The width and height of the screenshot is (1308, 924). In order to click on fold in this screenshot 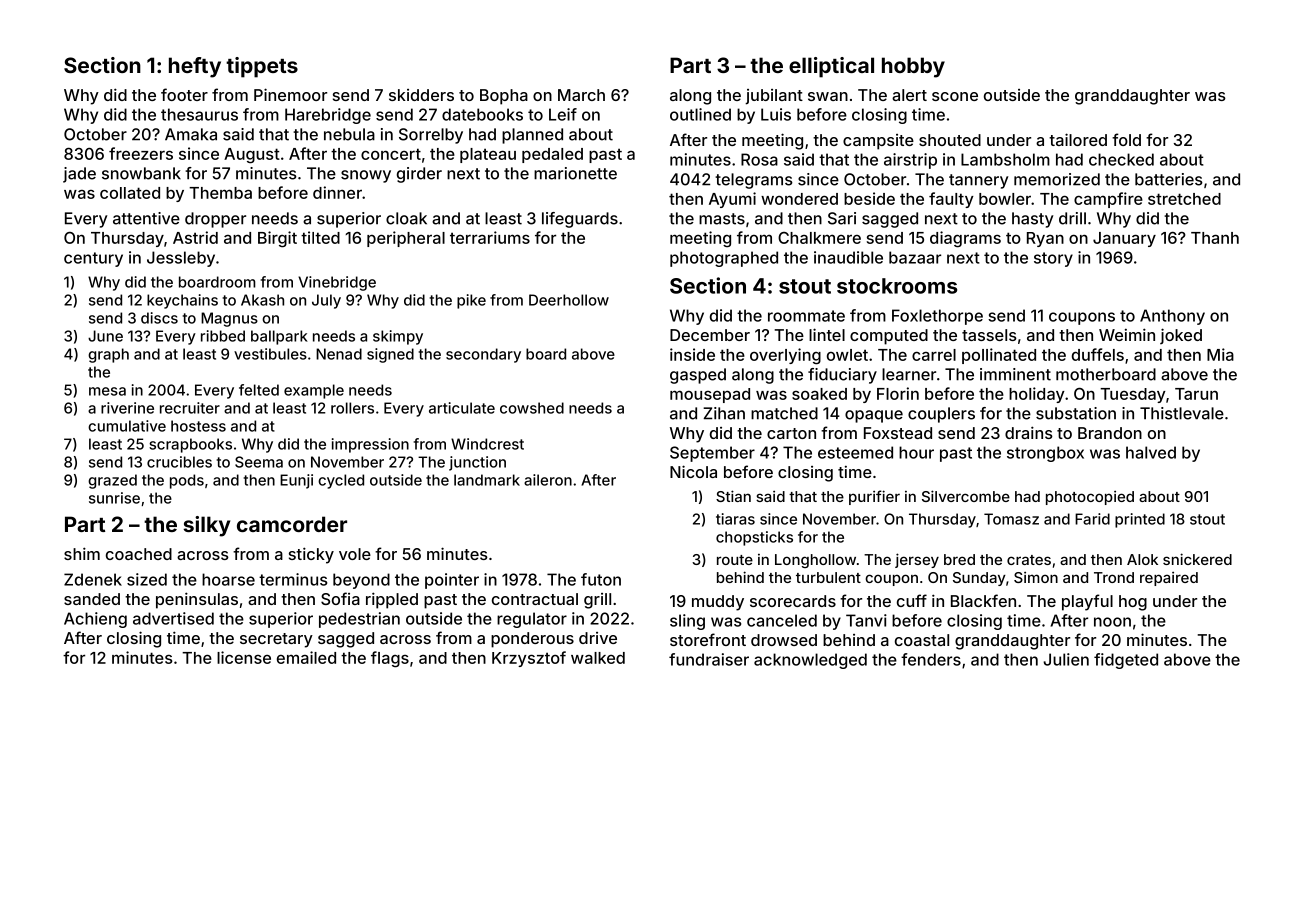, I will do `click(1126, 139)`.
